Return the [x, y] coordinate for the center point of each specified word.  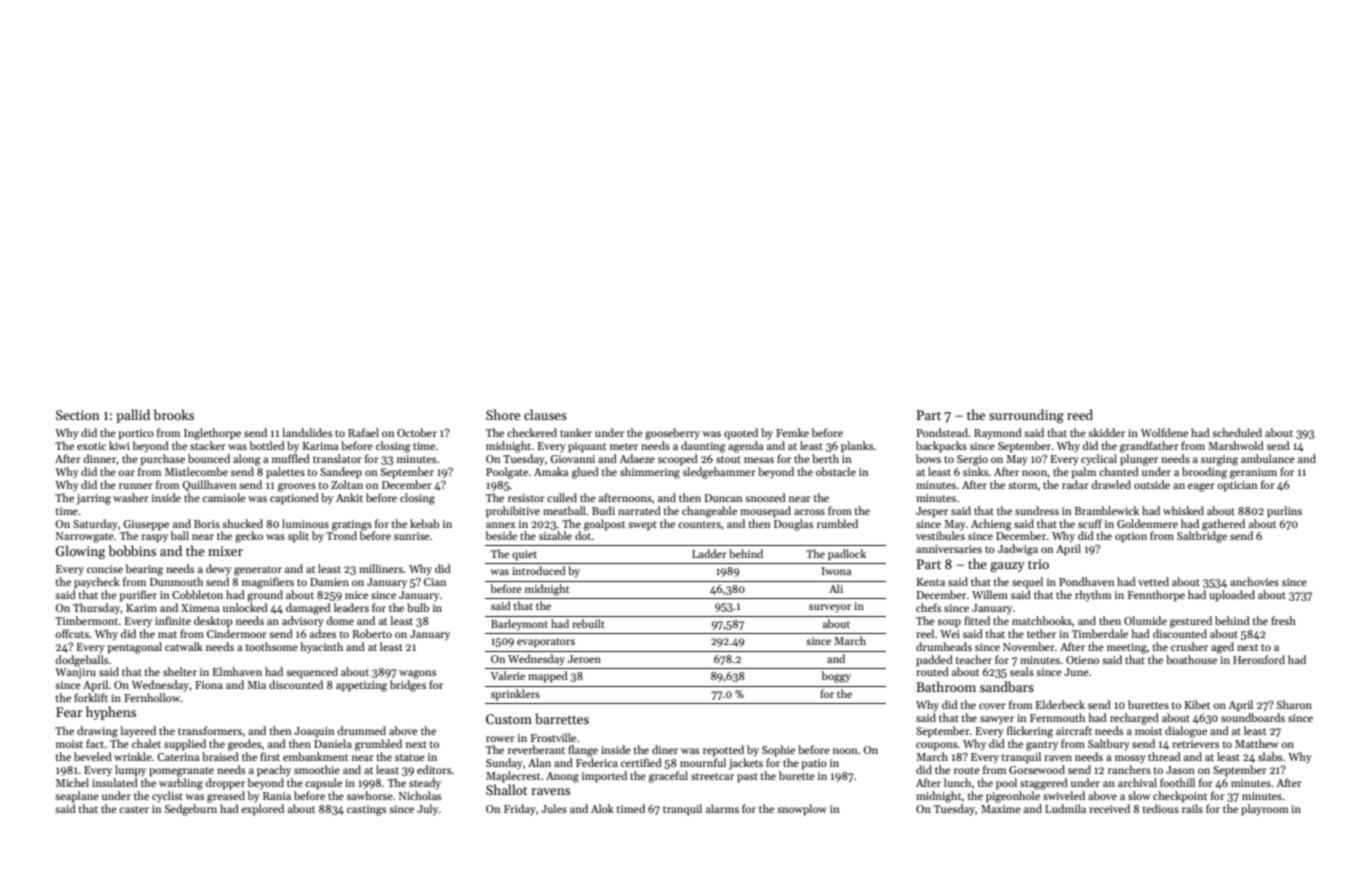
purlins [1284, 512]
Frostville [553, 737]
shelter [180, 671]
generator [258, 571]
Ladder [709, 553]
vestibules [940, 535]
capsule [323, 784]
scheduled [1237, 432]
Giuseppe [146, 525]
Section [78, 415]
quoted [741, 434]
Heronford [1259, 659]
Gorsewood [1037, 769]
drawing [97, 732]
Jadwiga [1018, 550]
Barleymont [519, 624]
